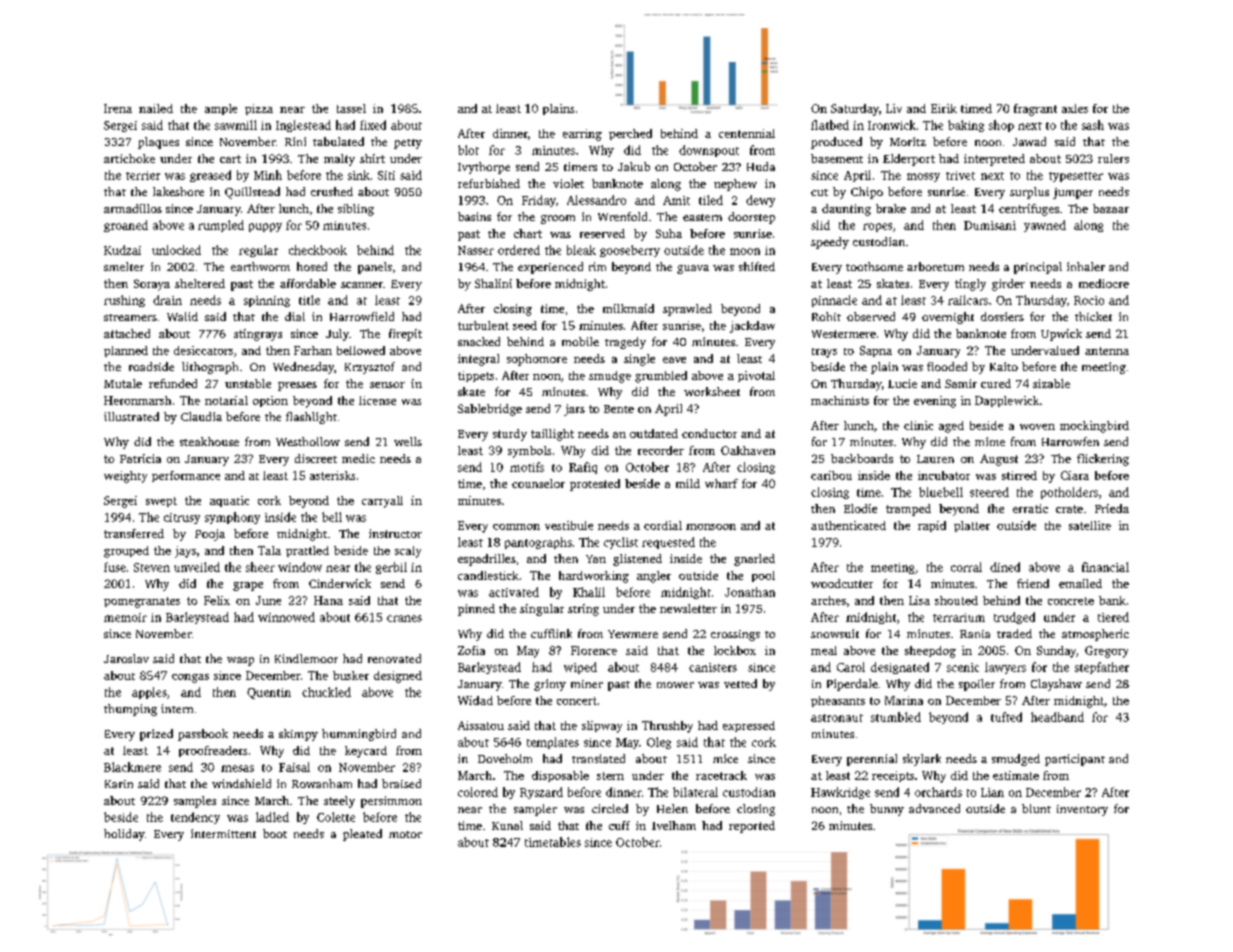 The image size is (1233, 952). I want to click on dossiers, so click(1002, 316).
